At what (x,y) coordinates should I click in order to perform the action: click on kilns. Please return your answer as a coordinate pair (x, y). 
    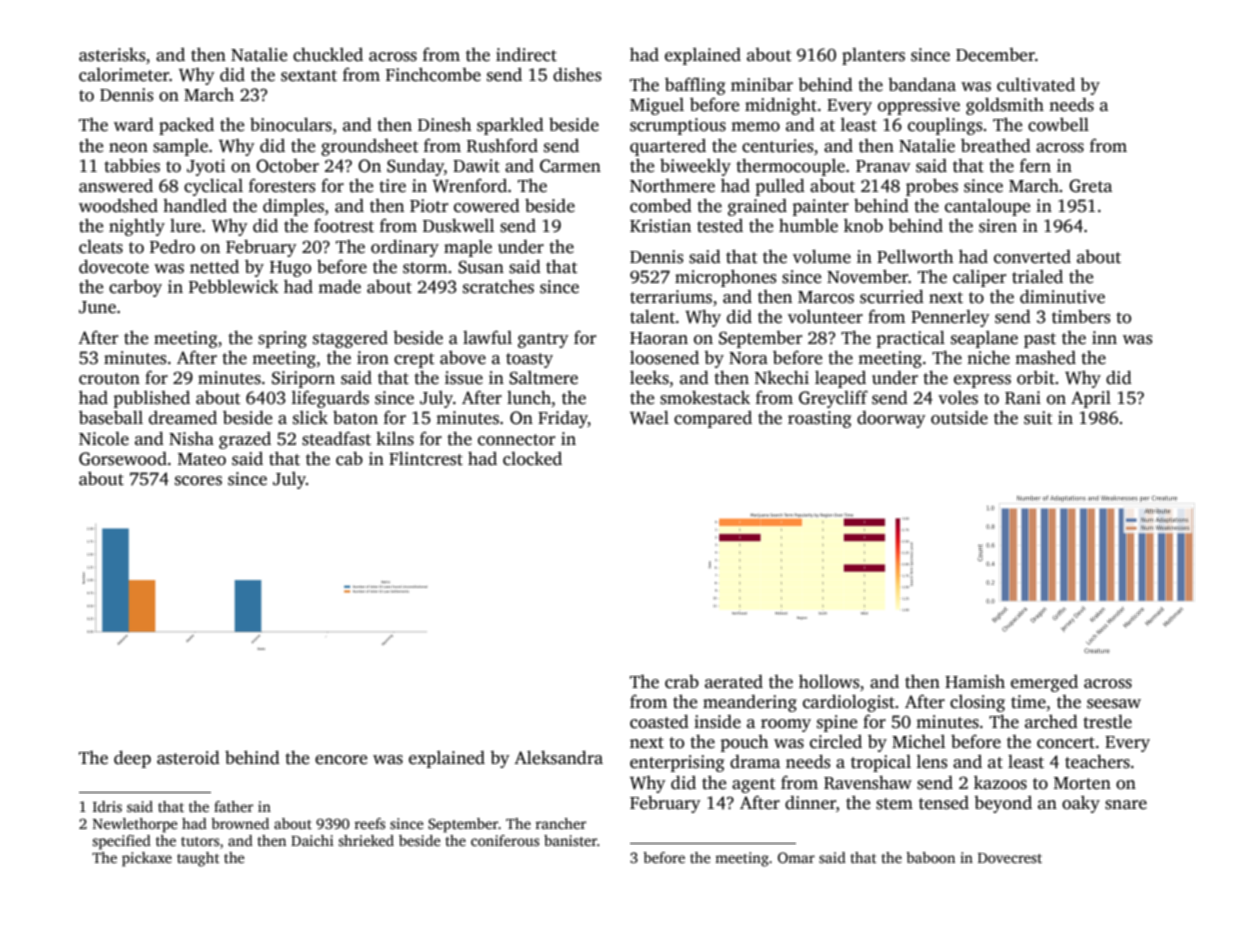
    Looking at the image, I should click on (395, 439).
